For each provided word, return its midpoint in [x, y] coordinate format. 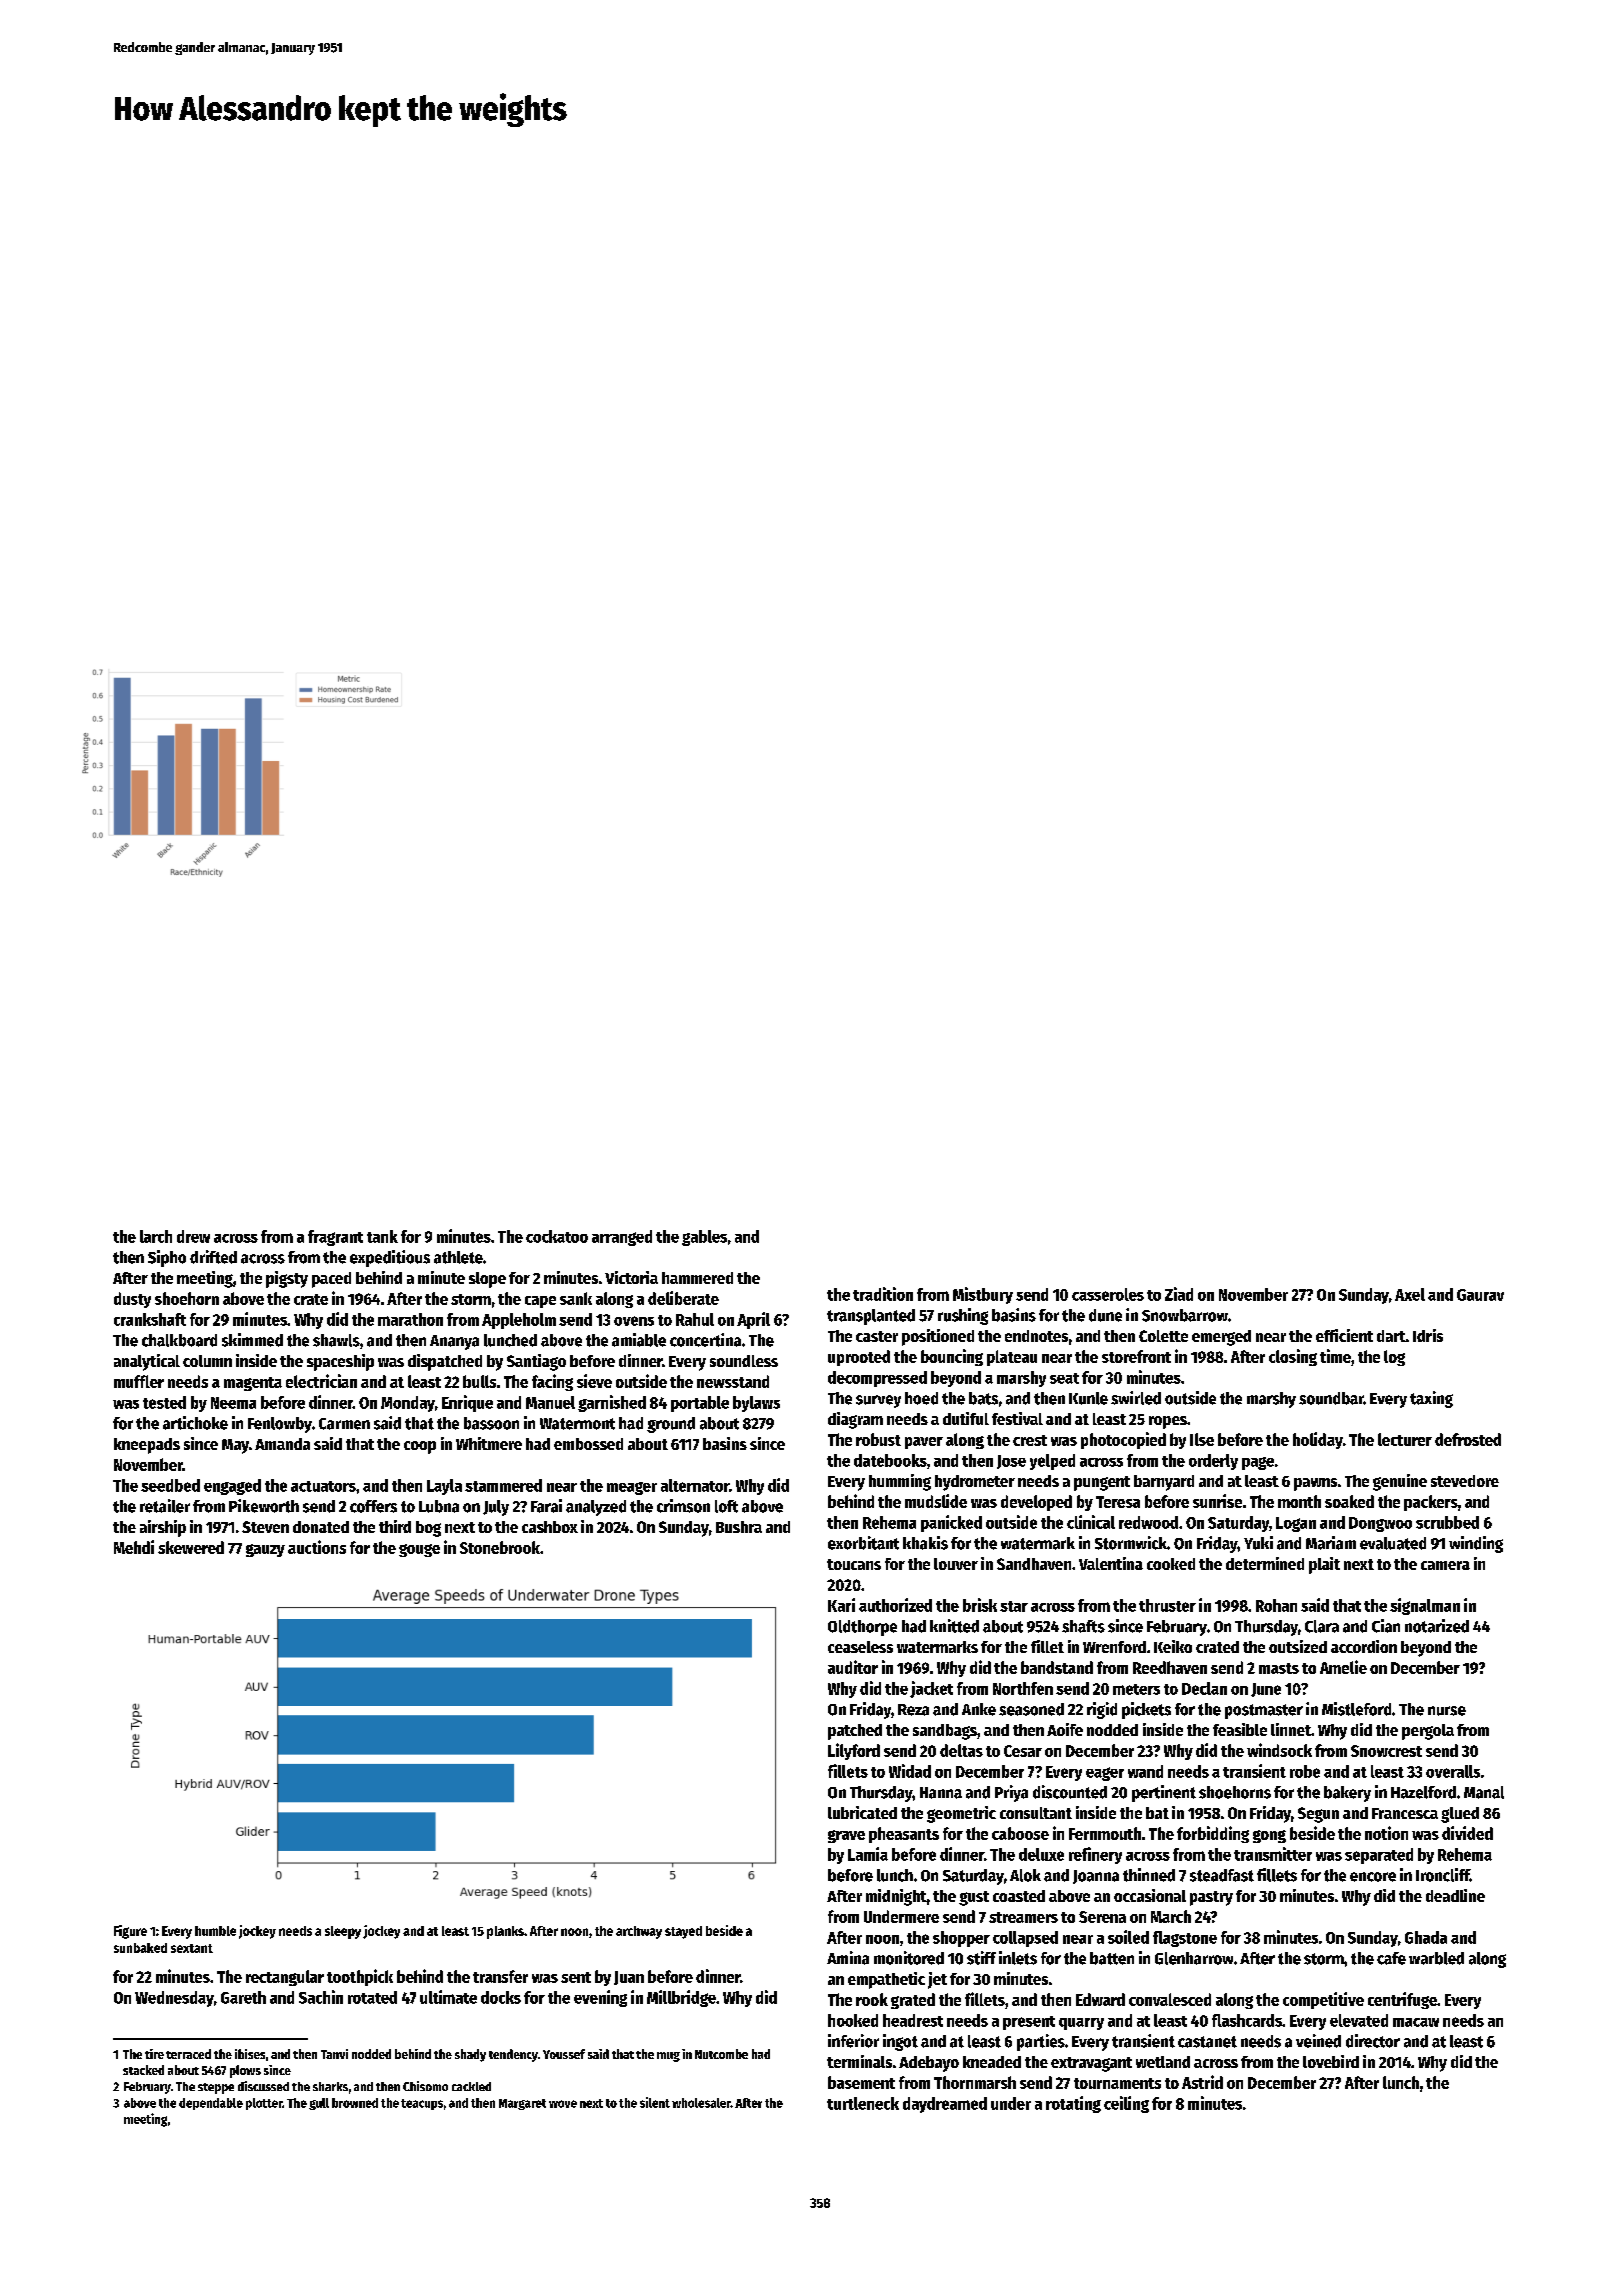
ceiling [1126, 2104]
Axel [1410, 1294]
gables [704, 1238]
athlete [458, 1257]
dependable [211, 2104]
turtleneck [863, 2103]
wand [1145, 1771]
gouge [419, 1550]
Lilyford [854, 1751]
